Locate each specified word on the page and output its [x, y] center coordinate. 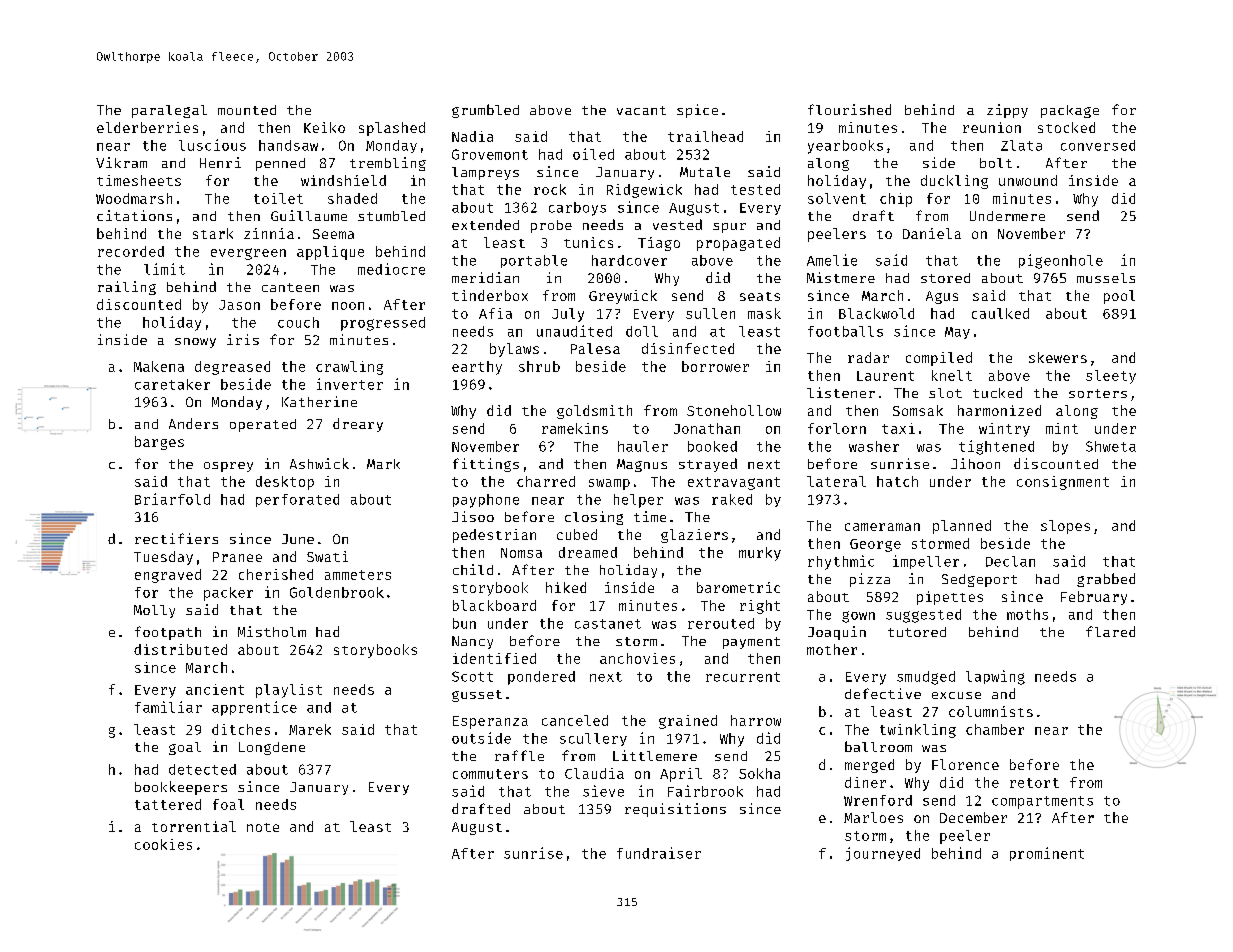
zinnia [269, 233]
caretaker [172, 384]
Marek [310, 729]
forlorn [837, 428]
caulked [1000, 313]
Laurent [885, 376]
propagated [738, 244]
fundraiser [659, 853]
